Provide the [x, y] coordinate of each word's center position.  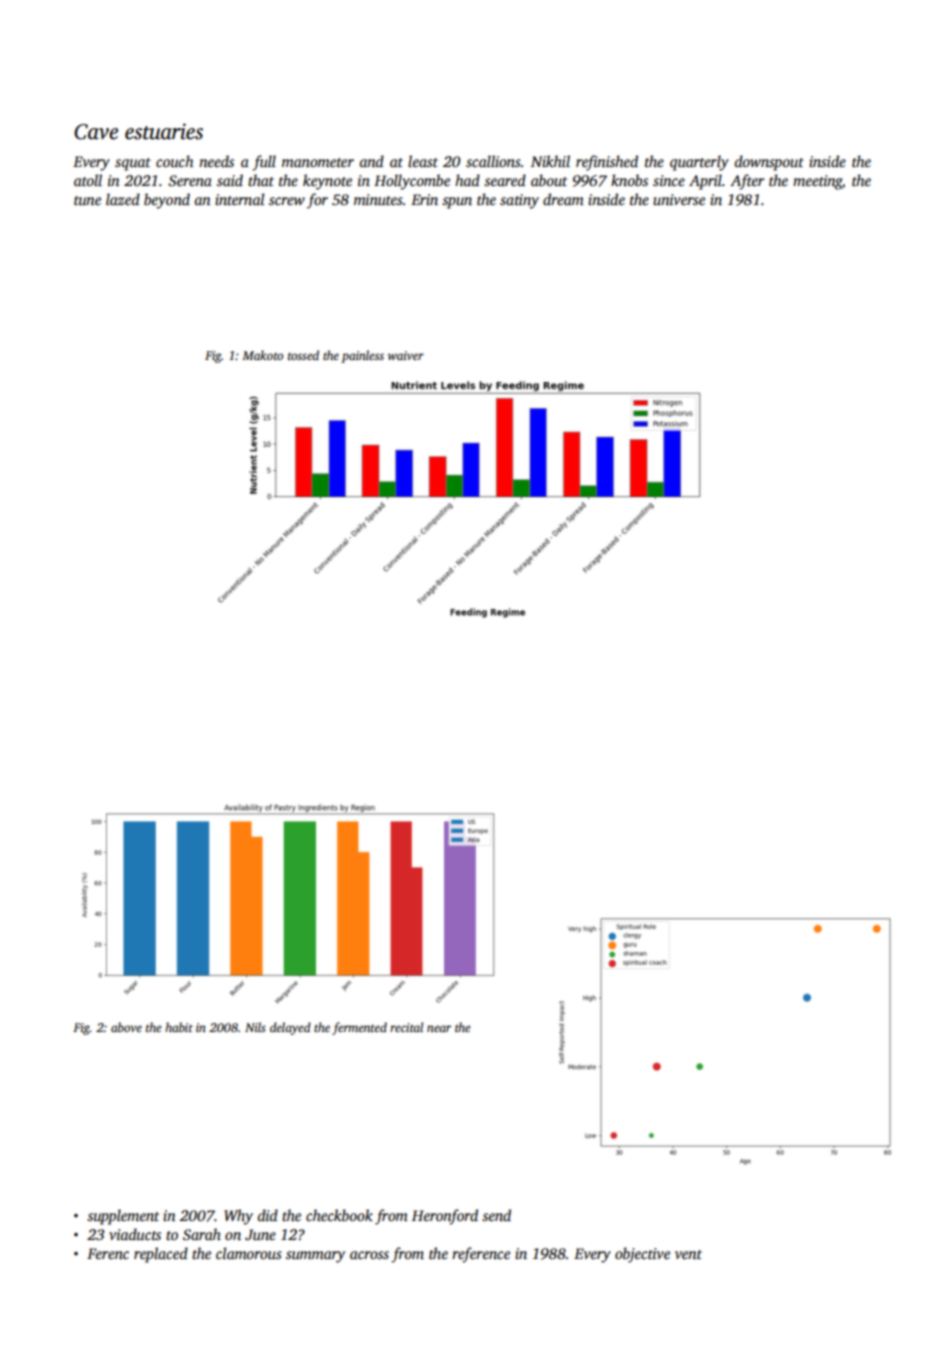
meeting [817, 182]
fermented [359, 1028]
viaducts [135, 1234]
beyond [167, 201]
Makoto [262, 355]
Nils [255, 1027]
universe [679, 199]
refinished [607, 163]
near [439, 1028]
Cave [96, 132]
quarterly [699, 163]
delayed [290, 1028]
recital [406, 1027]
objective [642, 1255]
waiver [406, 355]
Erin [424, 199]
